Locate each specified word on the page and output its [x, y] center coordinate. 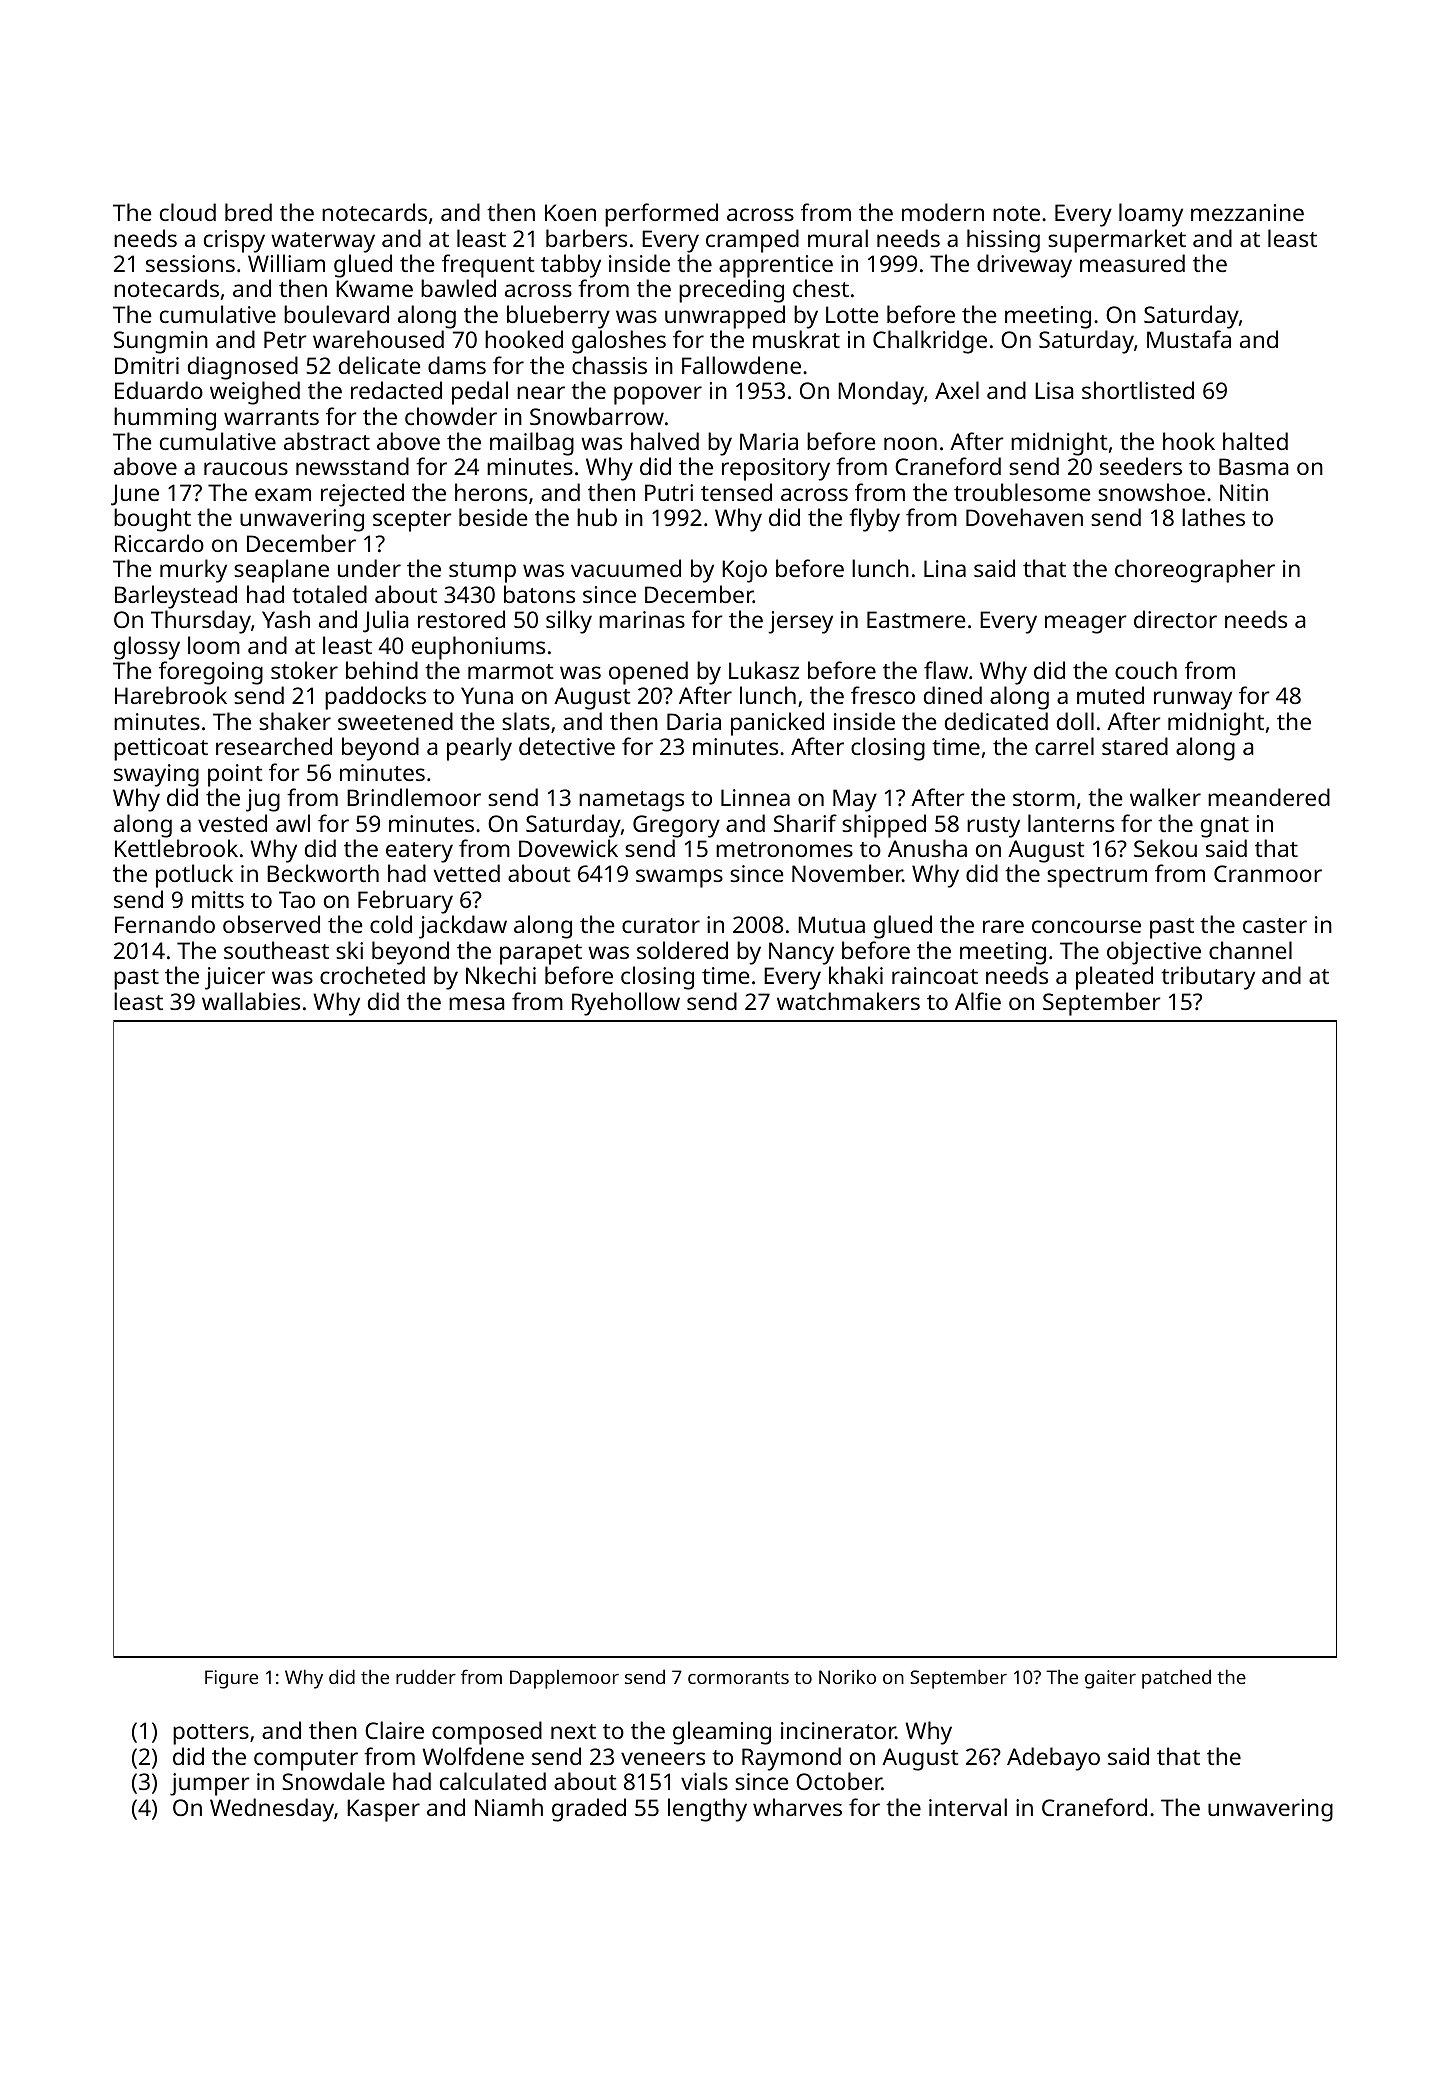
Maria [769, 441]
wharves [797, 1807]
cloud [188, 212]
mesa [477, 1003]
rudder [426, 1676]
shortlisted [1138, 390]
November [847, 873]
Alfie [978, 1001]
